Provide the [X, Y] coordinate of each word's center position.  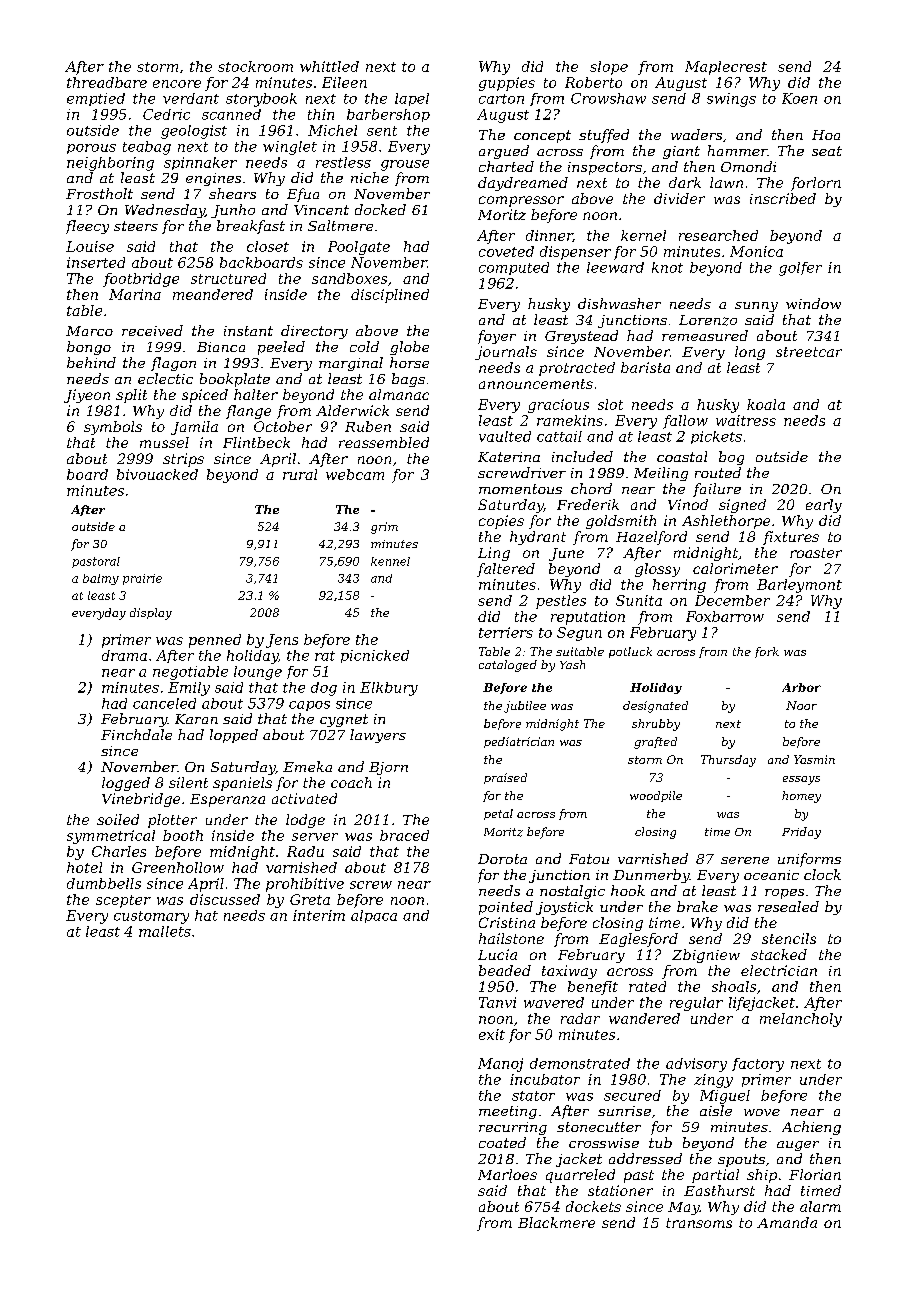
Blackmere [556, 1222]
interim [319, 915]
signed [742, 506]
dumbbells [104, 883]
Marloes [507, 1174]
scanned [231, 114]
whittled [329, 66]
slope [609, 68]
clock [822, 874]
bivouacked [157, 474]
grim [384, 528]
